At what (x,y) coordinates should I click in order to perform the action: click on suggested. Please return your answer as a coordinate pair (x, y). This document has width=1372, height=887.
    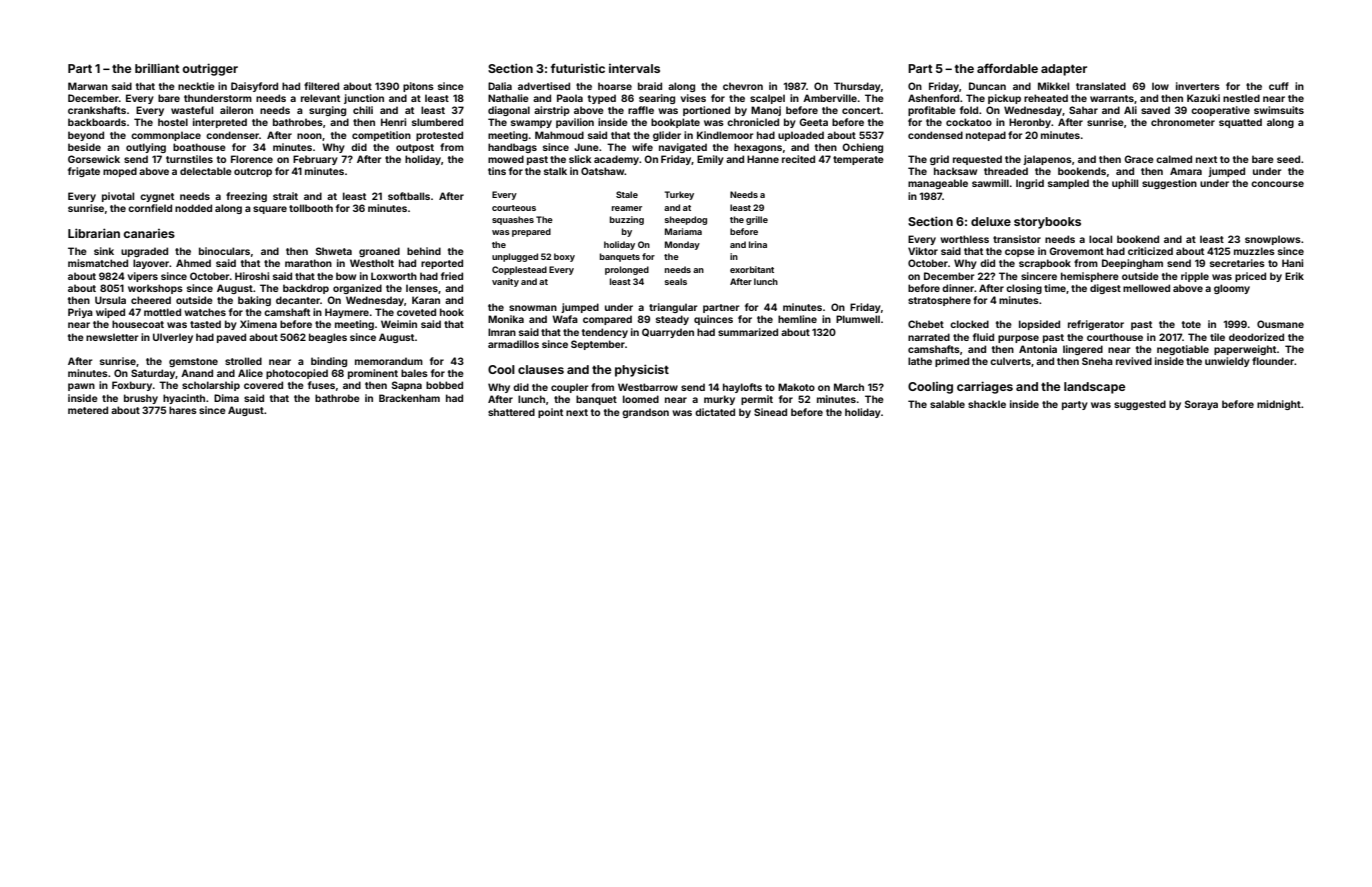
    Looking at the image, I should click on (1140, 405).
